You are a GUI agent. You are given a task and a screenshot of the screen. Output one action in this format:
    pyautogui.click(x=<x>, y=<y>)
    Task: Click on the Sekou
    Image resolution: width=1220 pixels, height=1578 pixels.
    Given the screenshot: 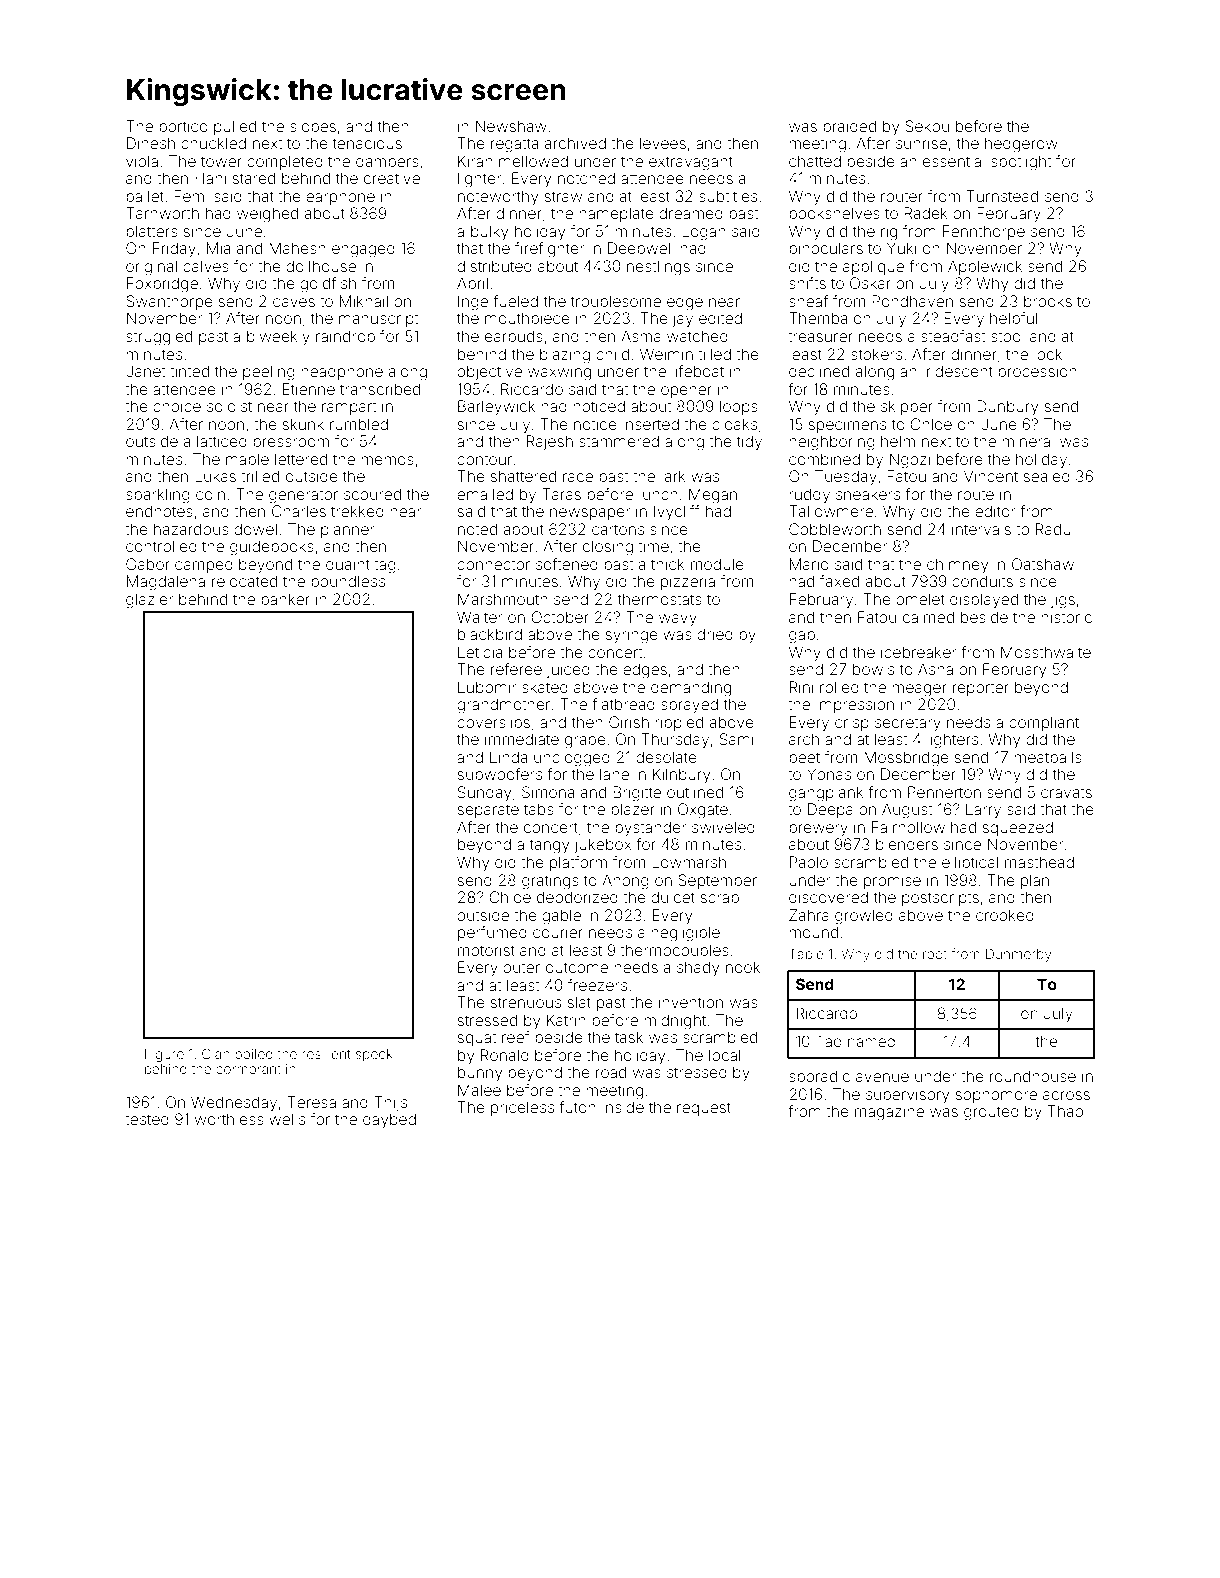 What is the action you would take?
    pyautogui.click(x=927, y=126)
